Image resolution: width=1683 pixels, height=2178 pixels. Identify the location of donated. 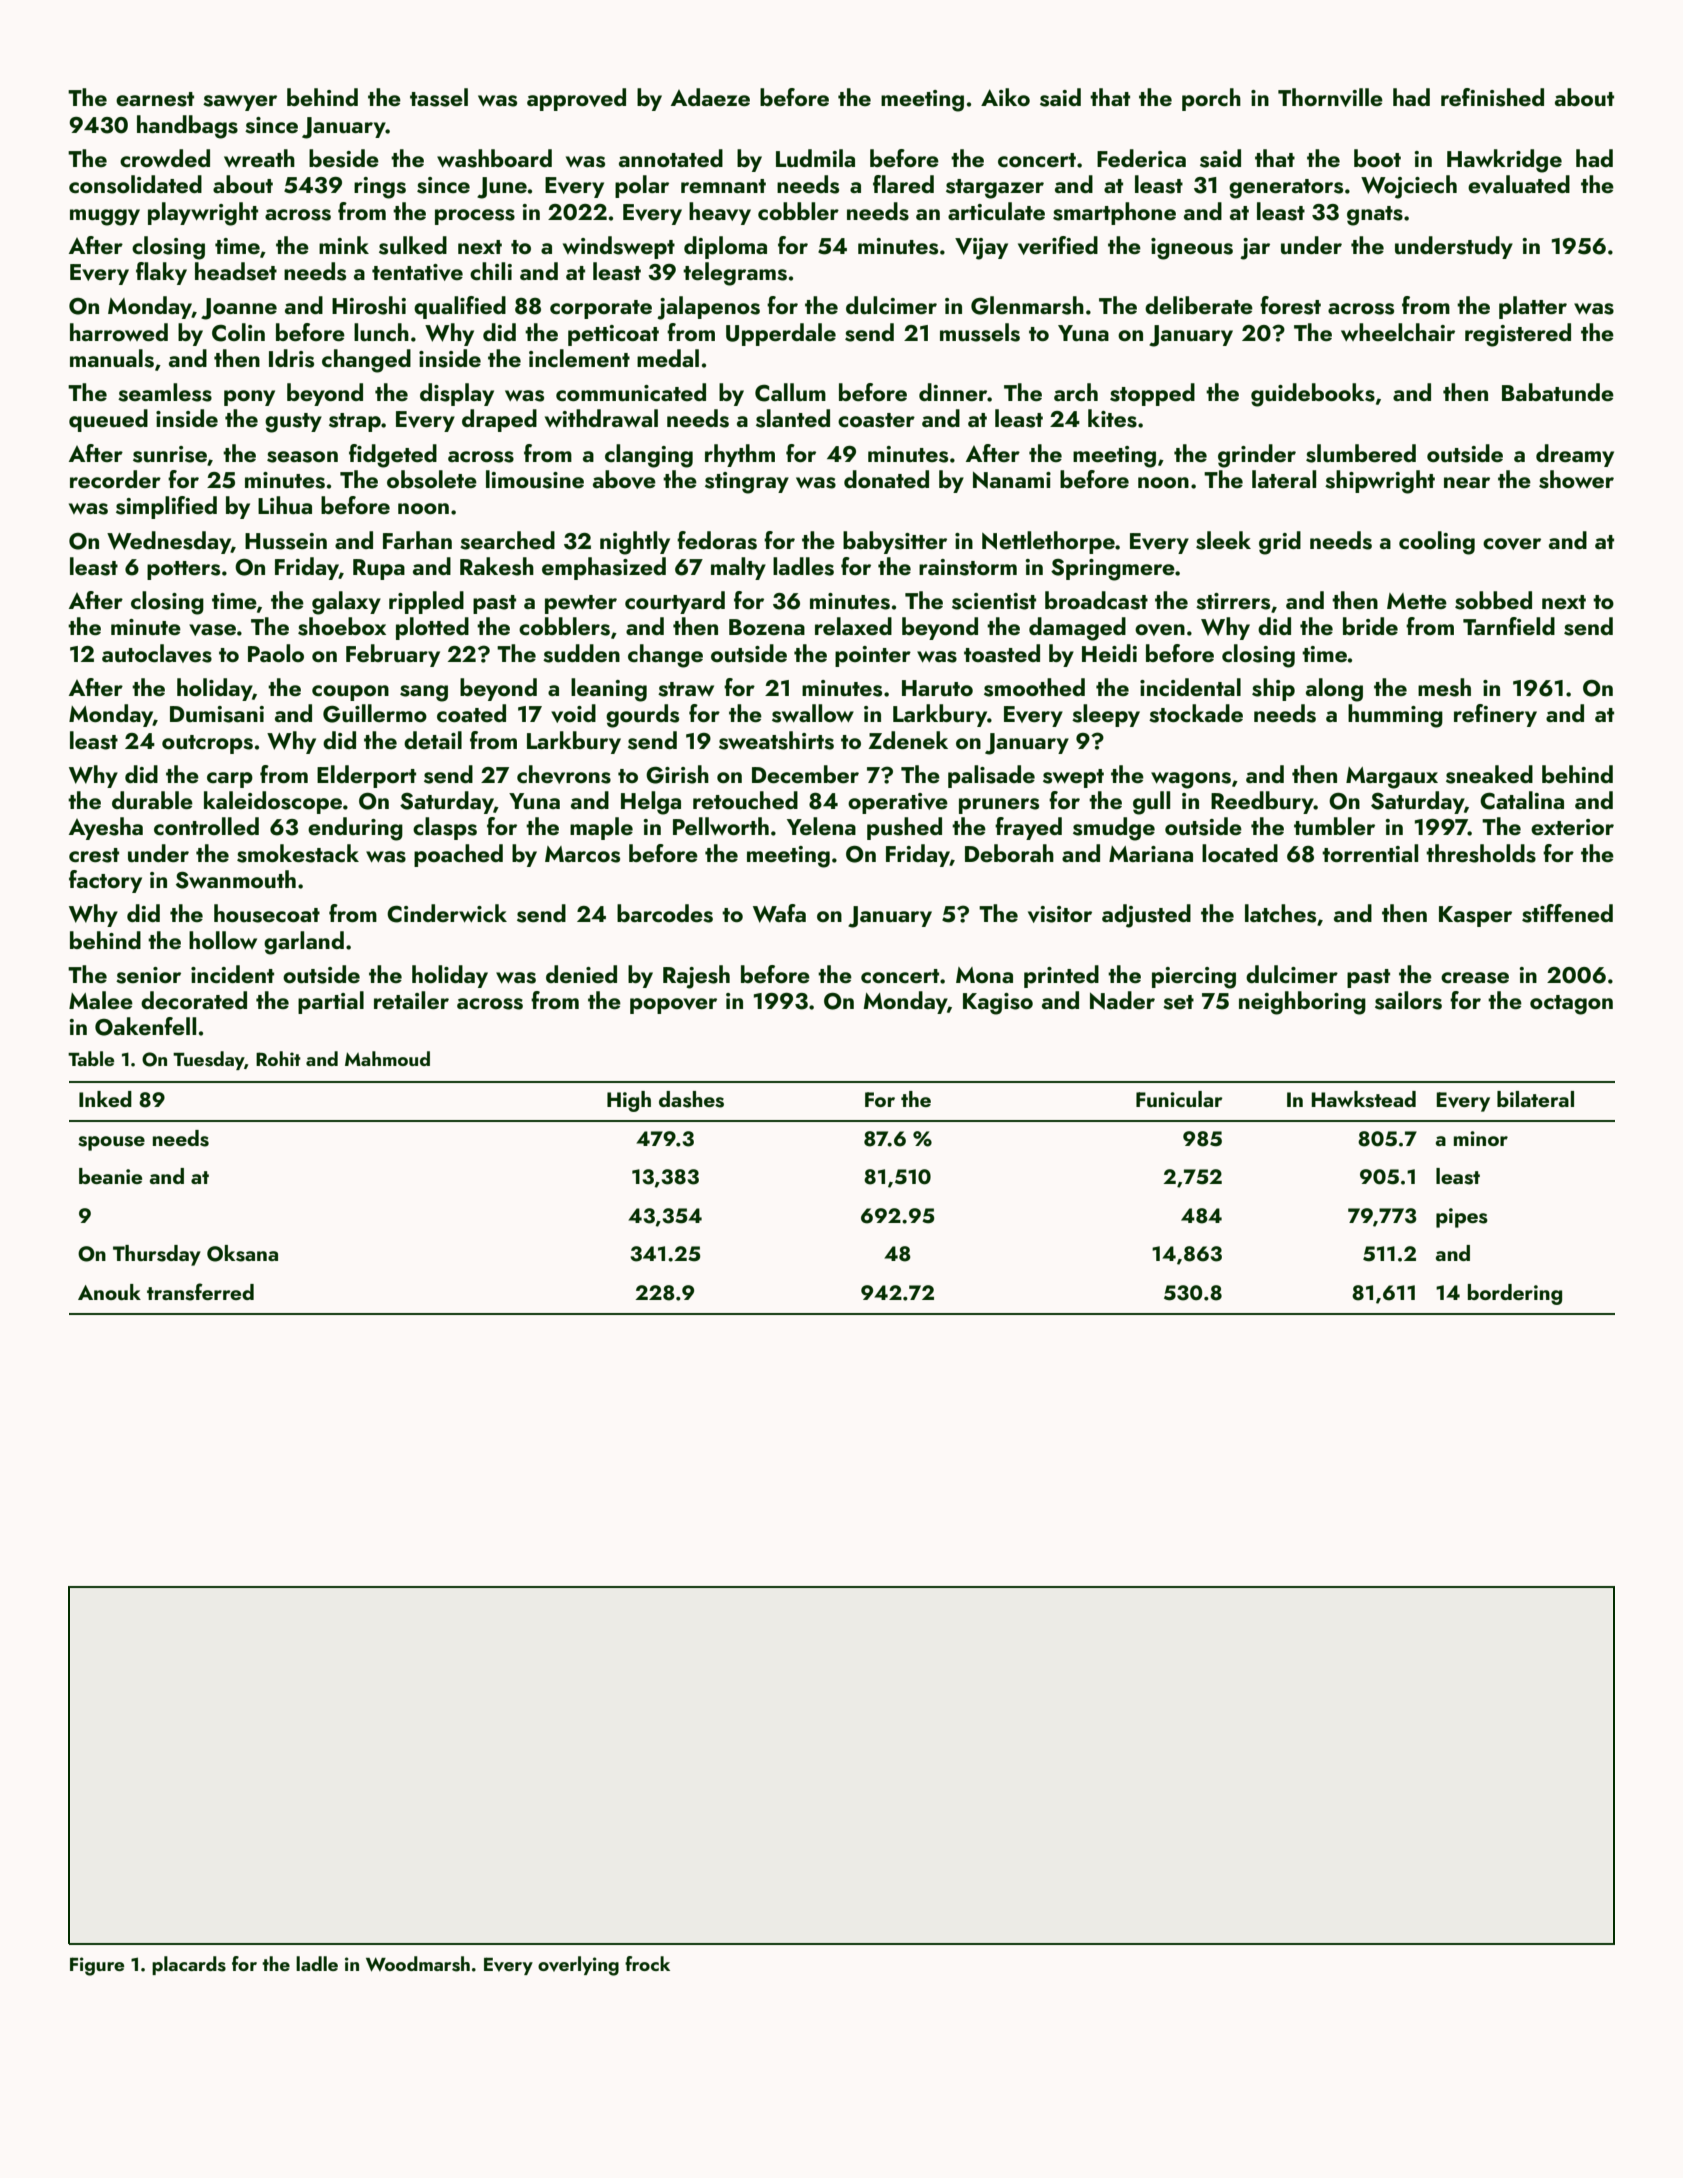
(886, 479).
